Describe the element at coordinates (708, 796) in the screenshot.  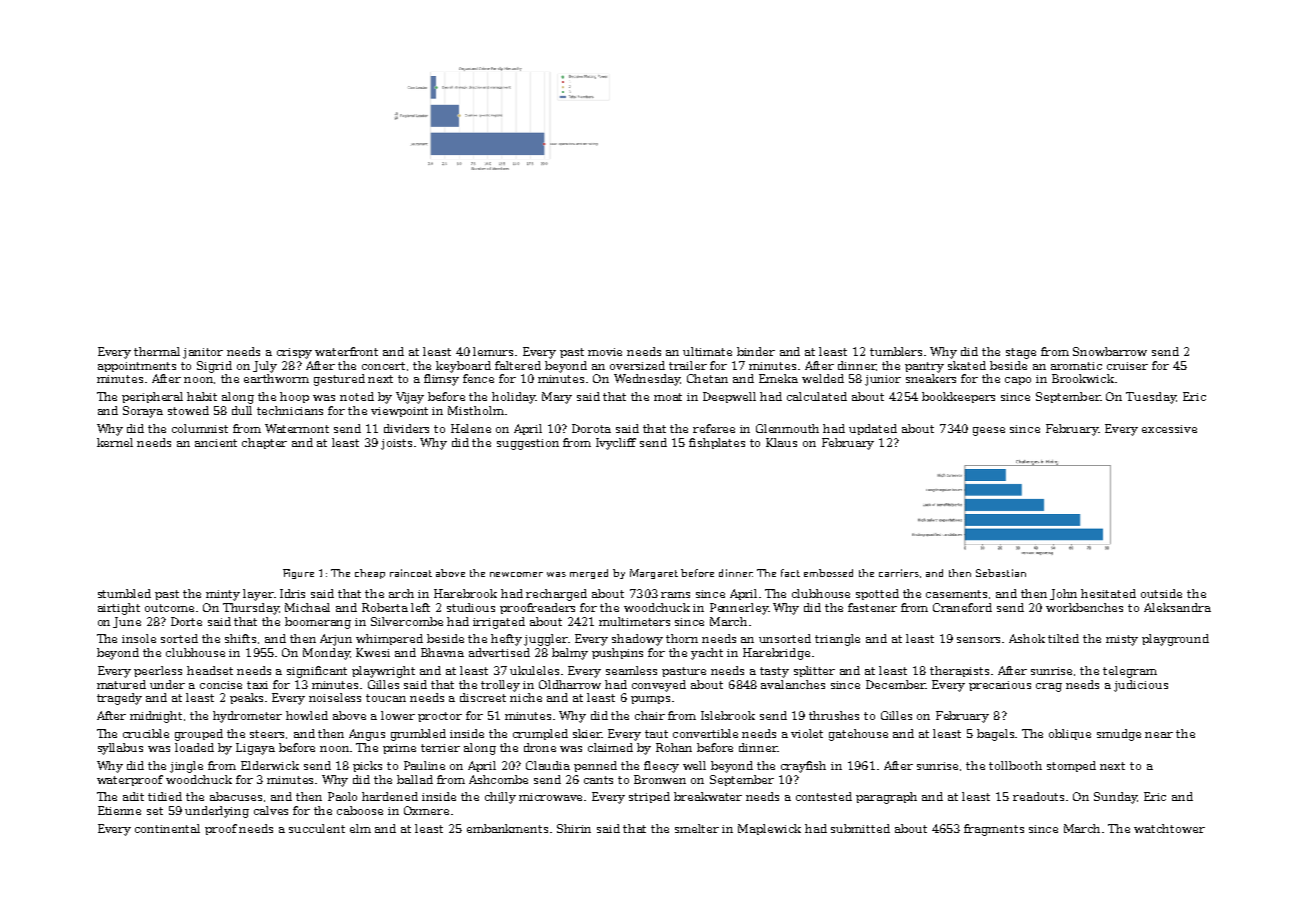
I see `breakwater` at that location.
